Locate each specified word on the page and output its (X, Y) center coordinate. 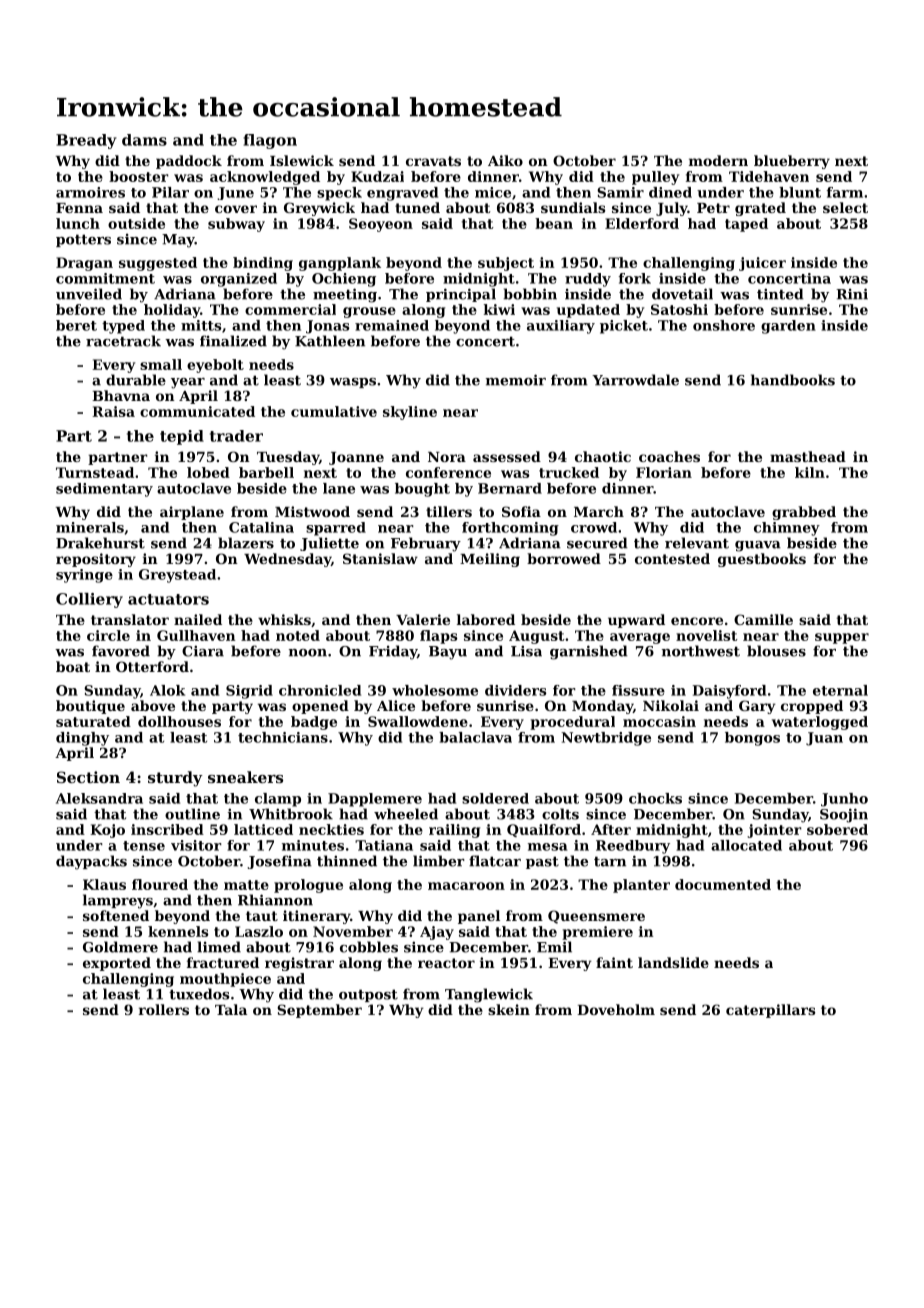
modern (718, 160)
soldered (495, 798)
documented (723, 884)
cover (236, 209)
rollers (164, 1009)
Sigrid (249, 692)
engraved (402, 194)
